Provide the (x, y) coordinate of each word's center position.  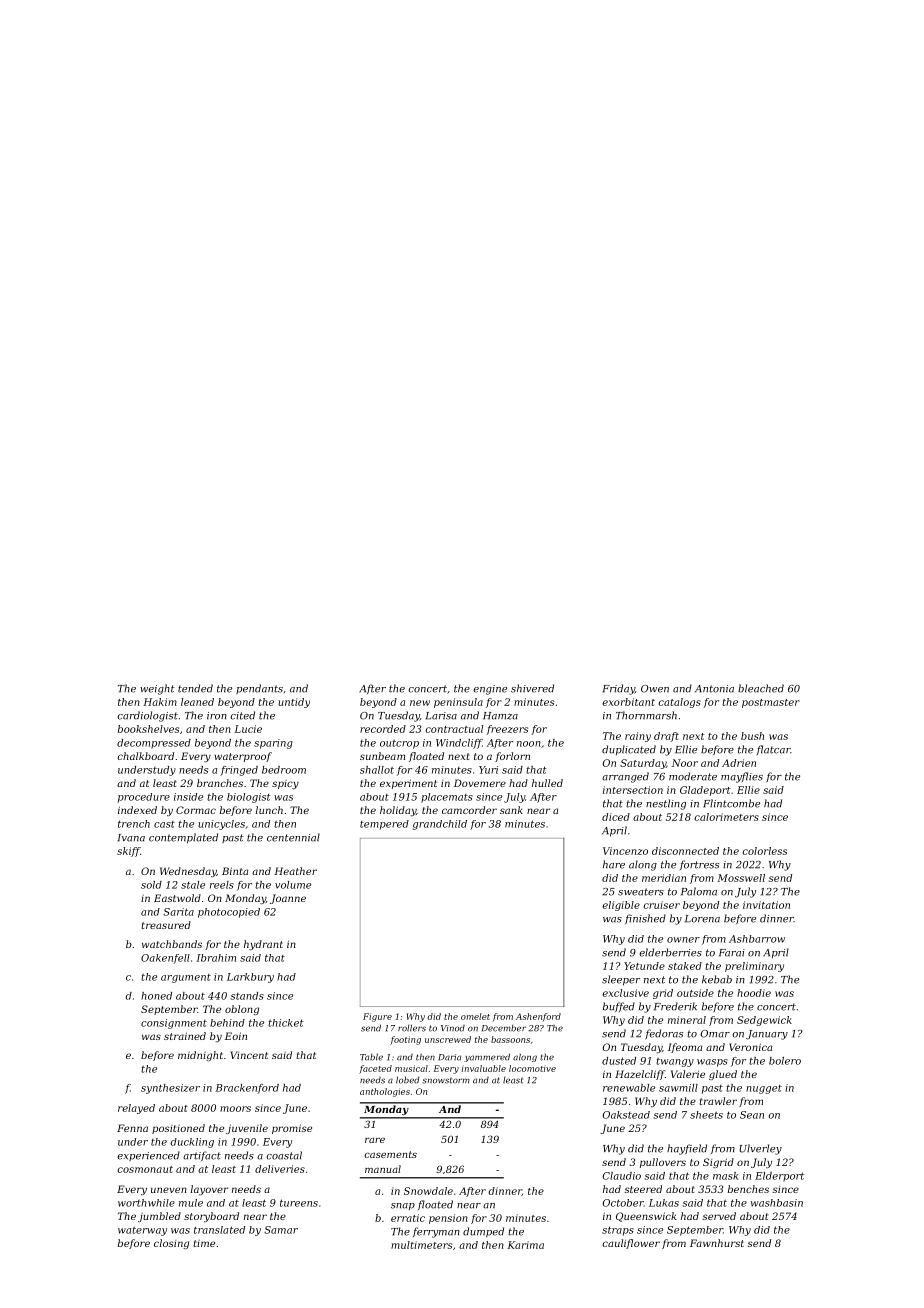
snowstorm (446, 1080)
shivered (532, 688)
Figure (377, 1017)
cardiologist (147, 716)
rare (375, 1140)
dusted (619, 1061)
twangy (675, 1062)
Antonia (714, 689)
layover (209, 1190)
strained (185, 1036)
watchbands (172, 944)
